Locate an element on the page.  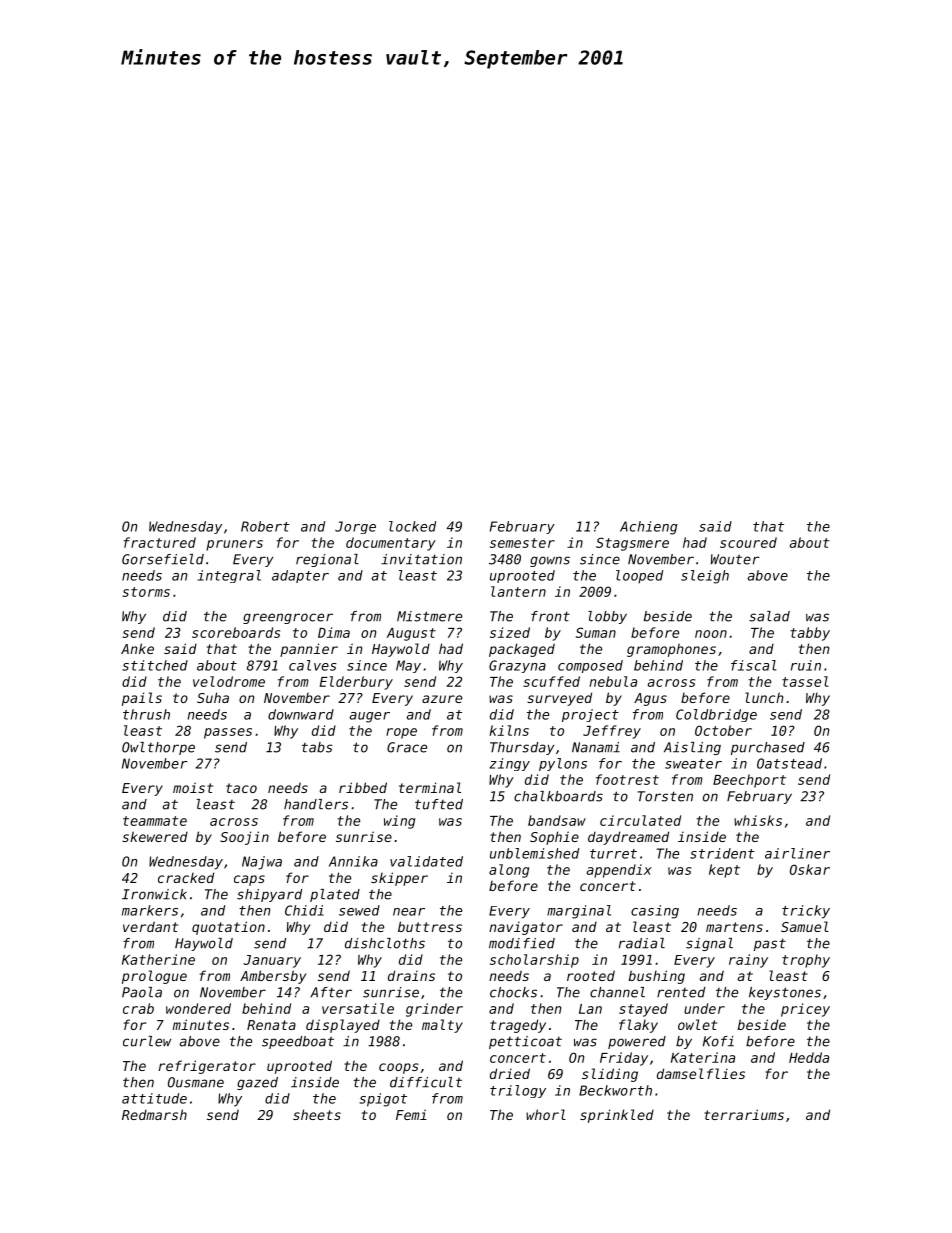
channel is located at coordinates (617, 992).
